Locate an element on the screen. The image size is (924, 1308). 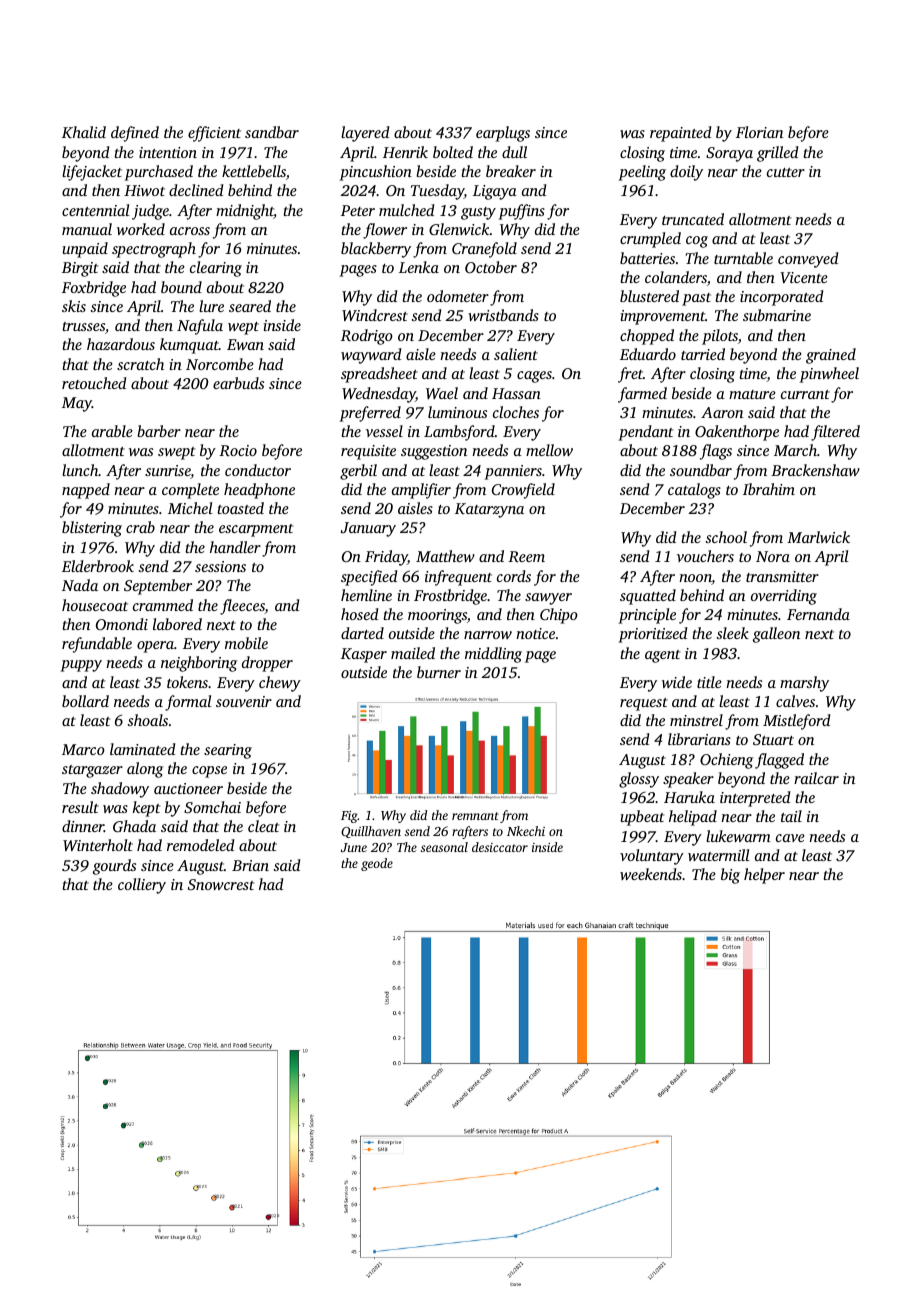
cords is located at coordinates (514, 576).
